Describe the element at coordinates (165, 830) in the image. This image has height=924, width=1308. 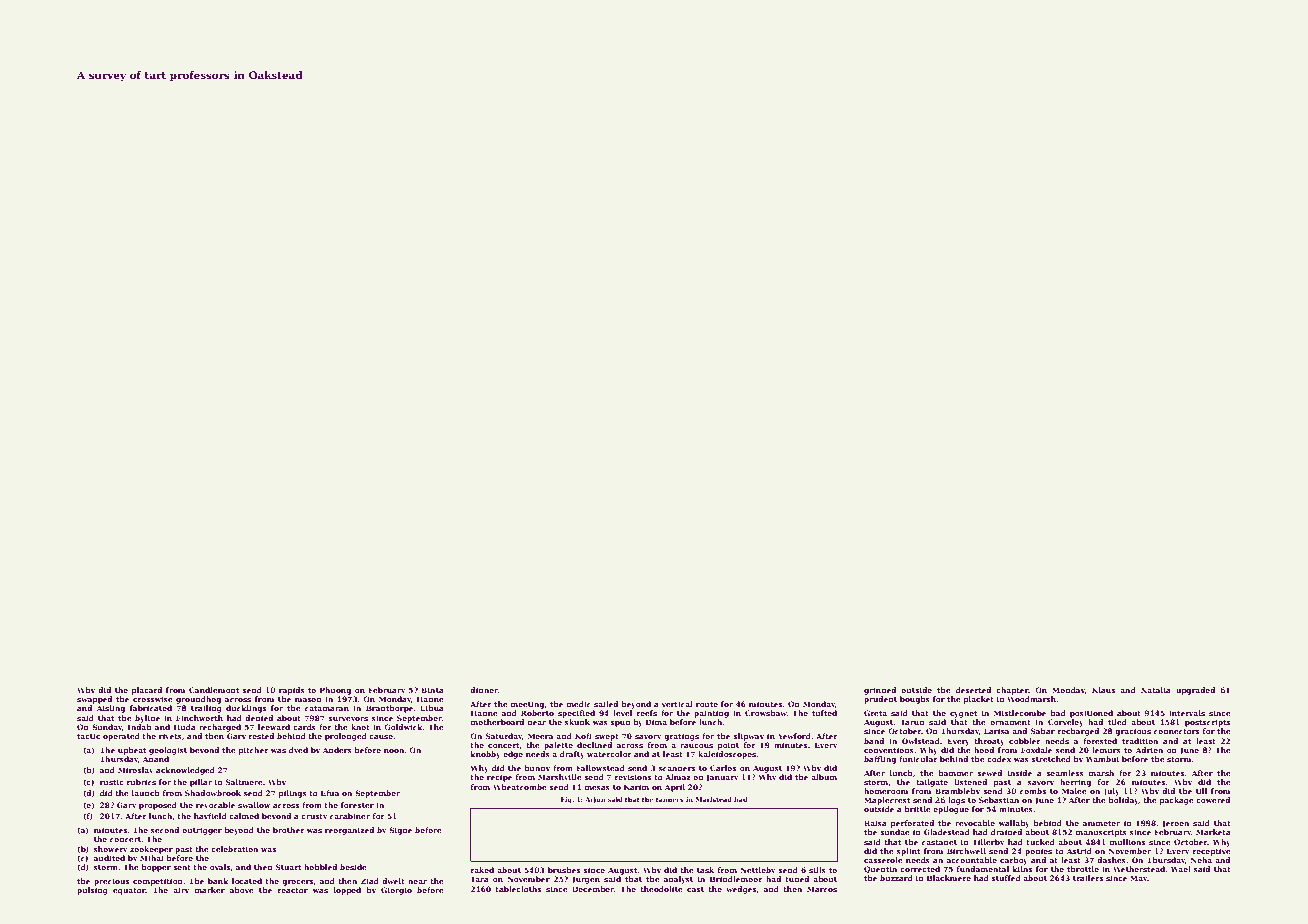
I see `second` at that location.
